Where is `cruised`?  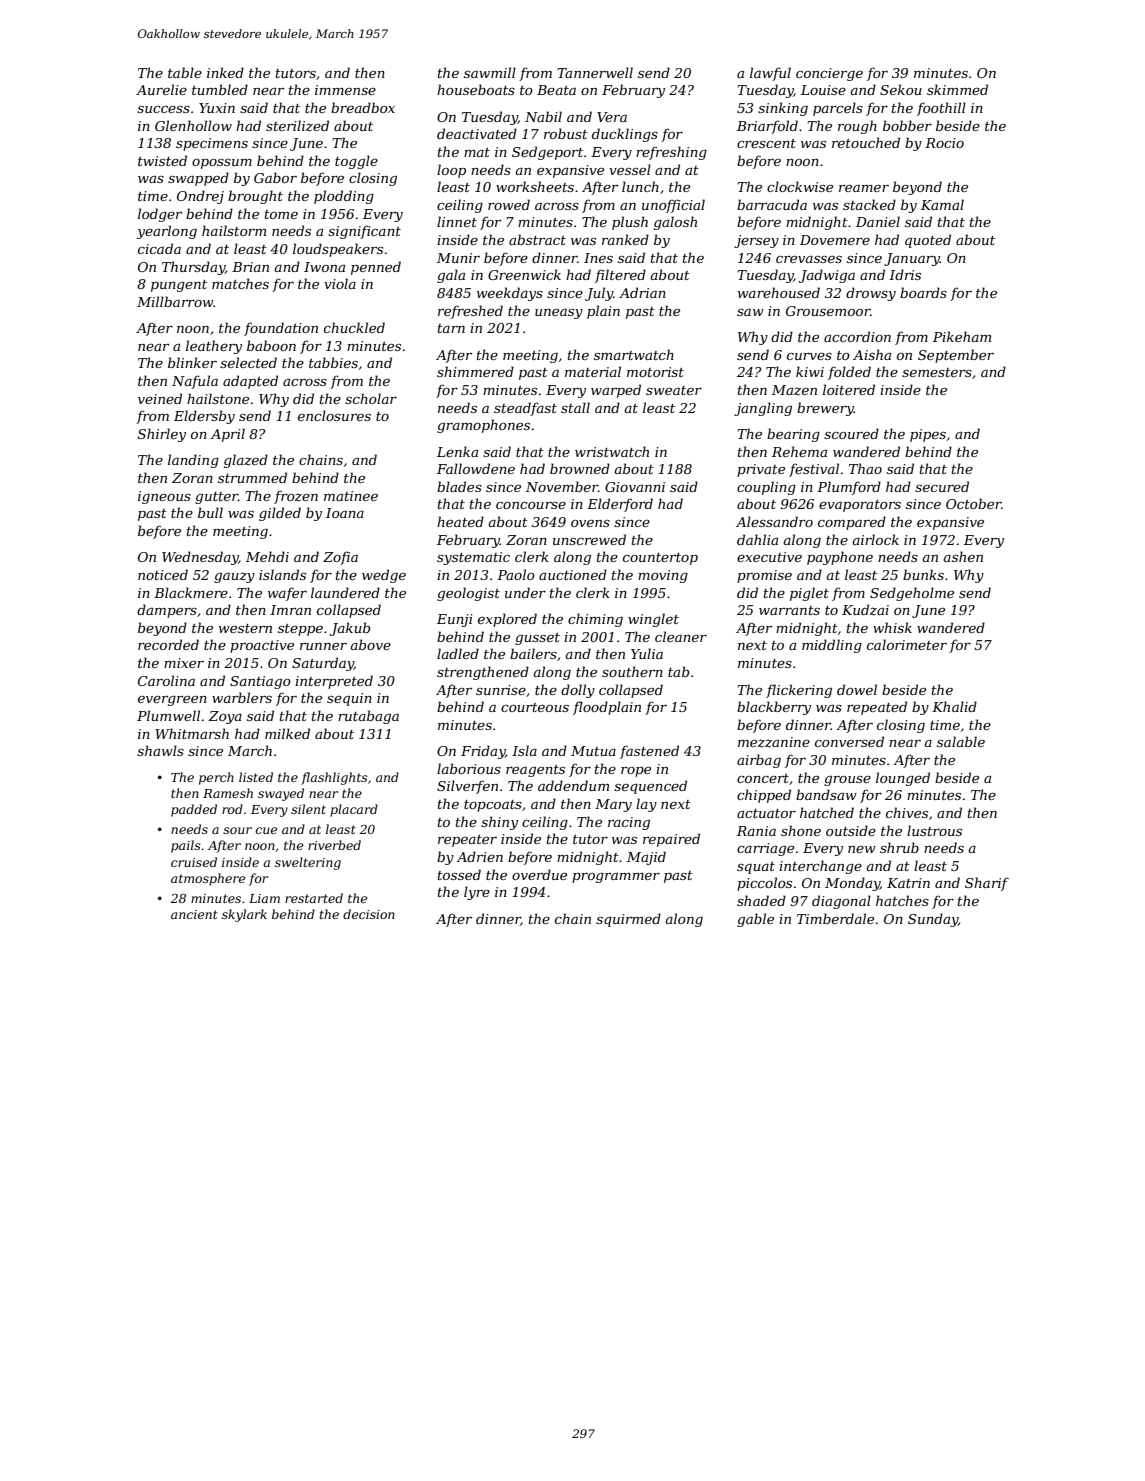
cruised is located at coordinates (194, 862).
